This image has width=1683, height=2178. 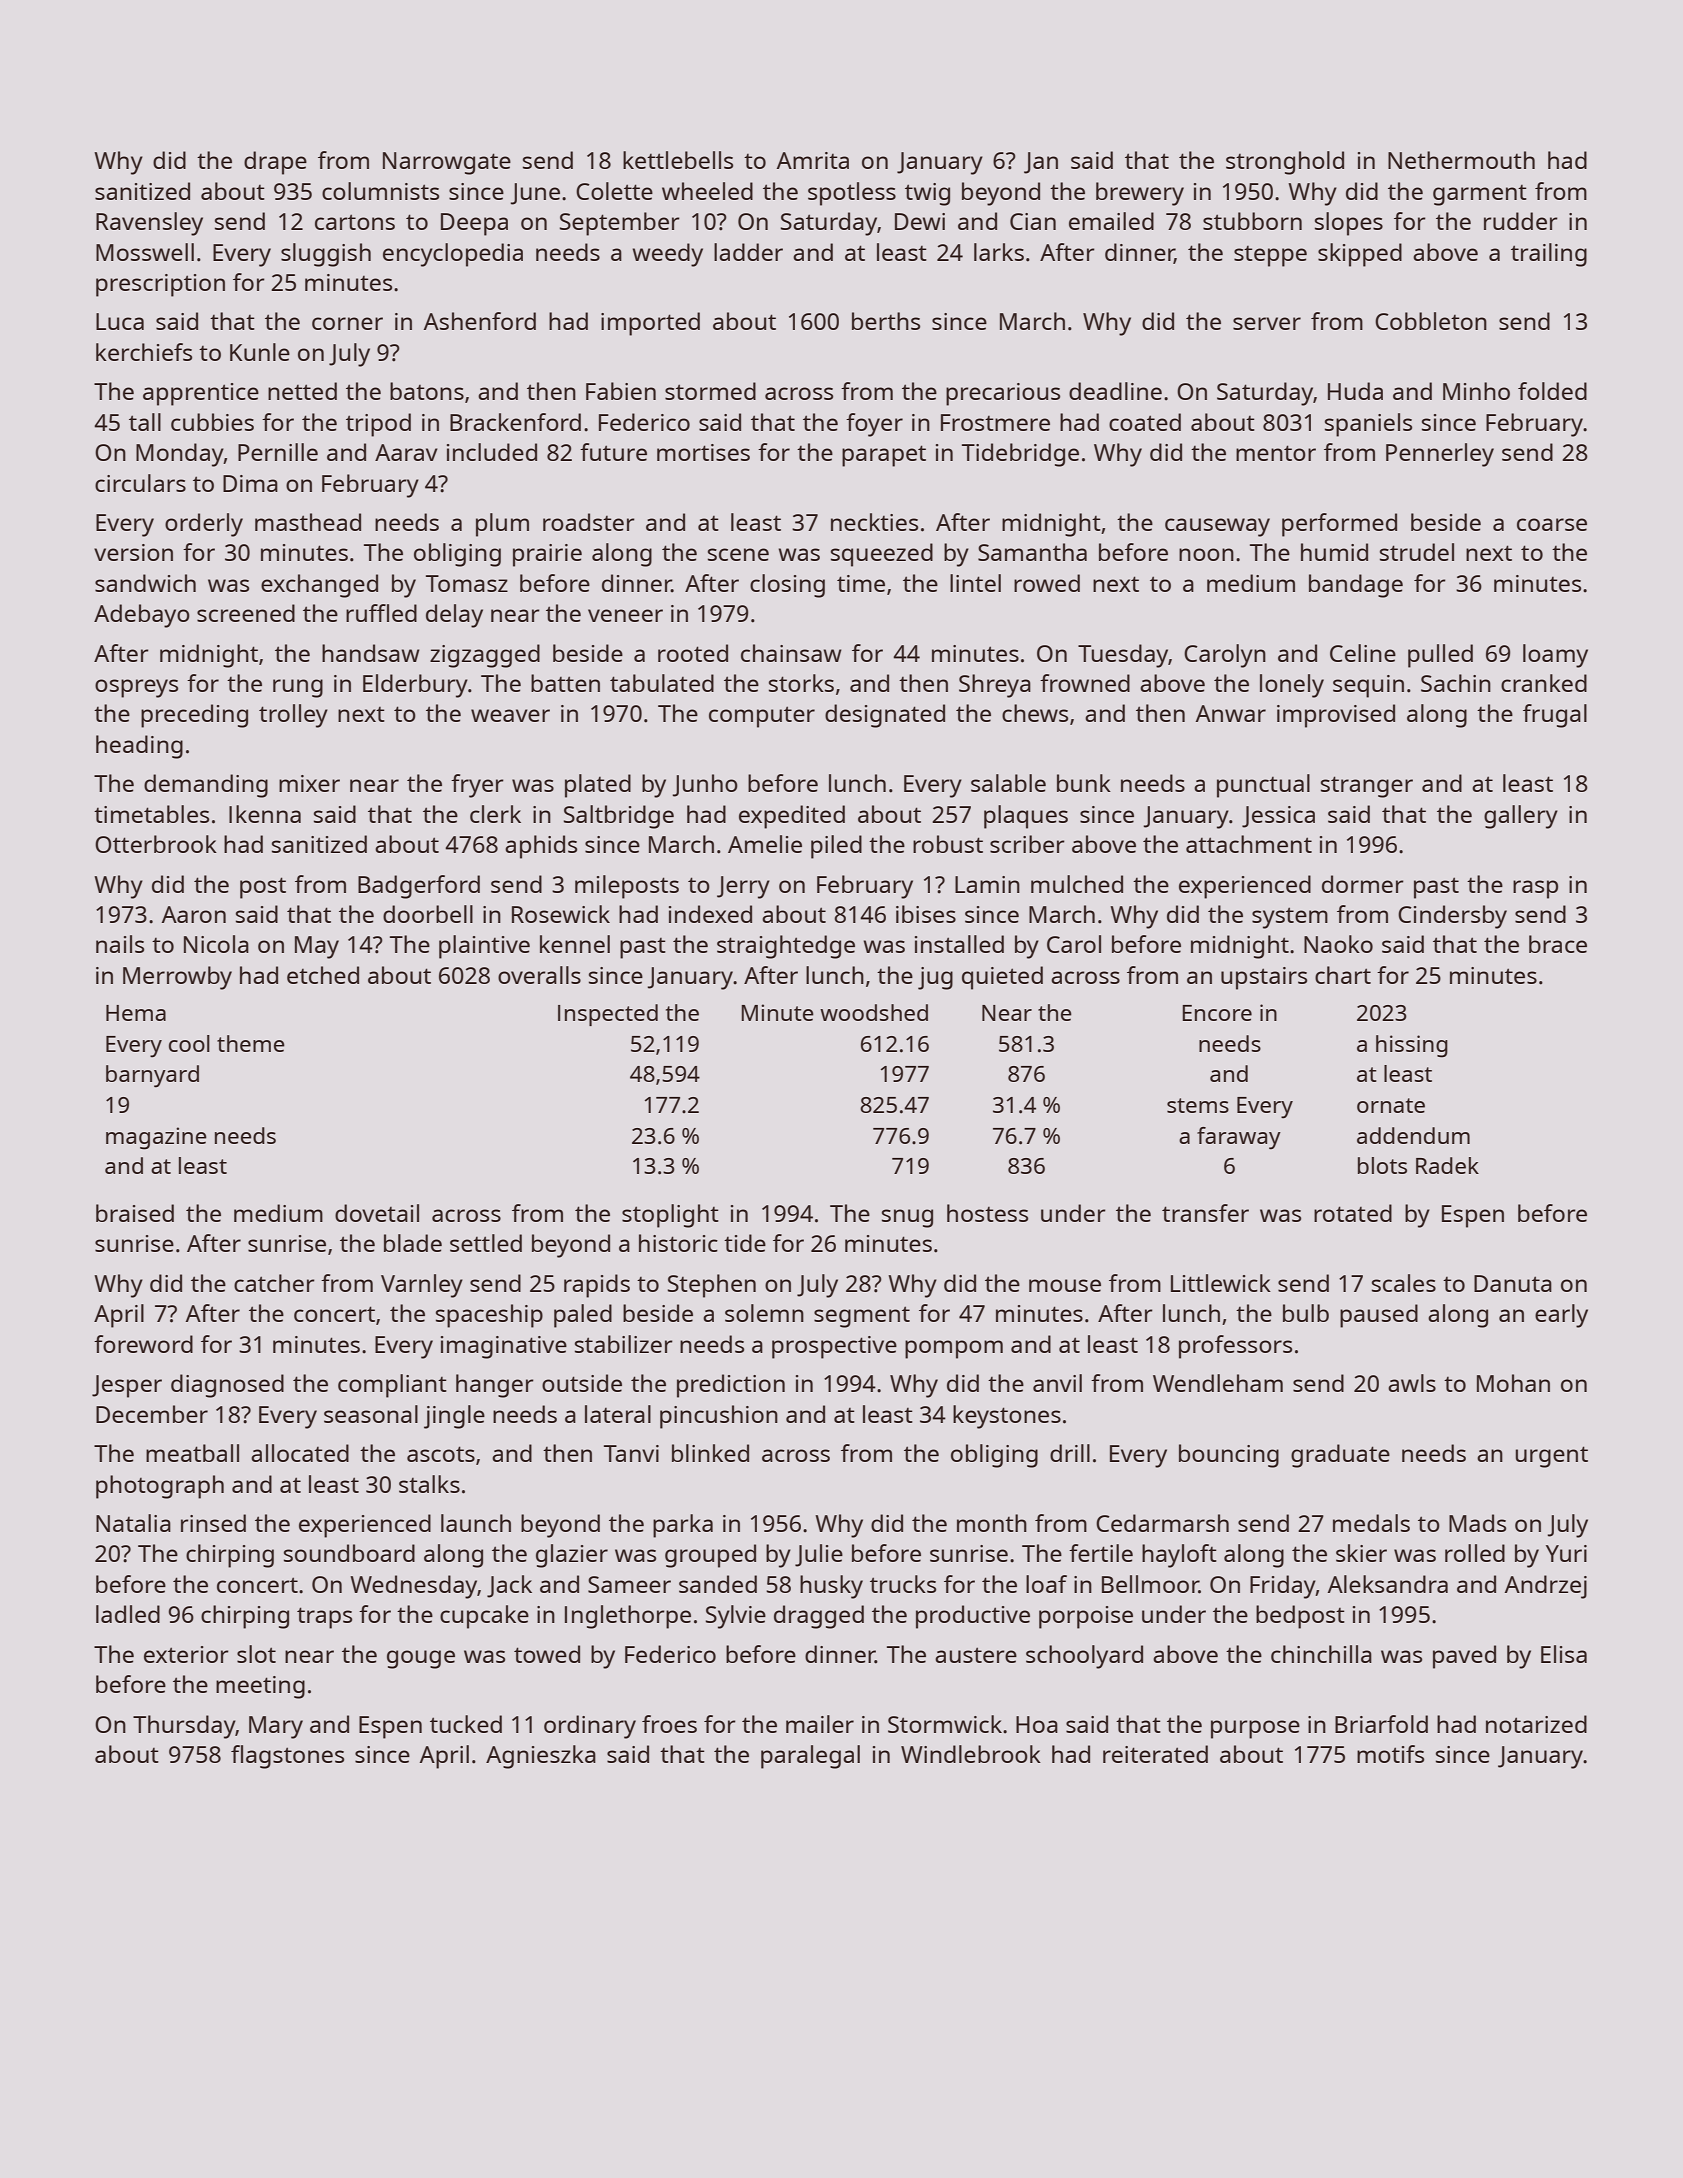 I want to click on weaver, so click(x=510, y=715).
